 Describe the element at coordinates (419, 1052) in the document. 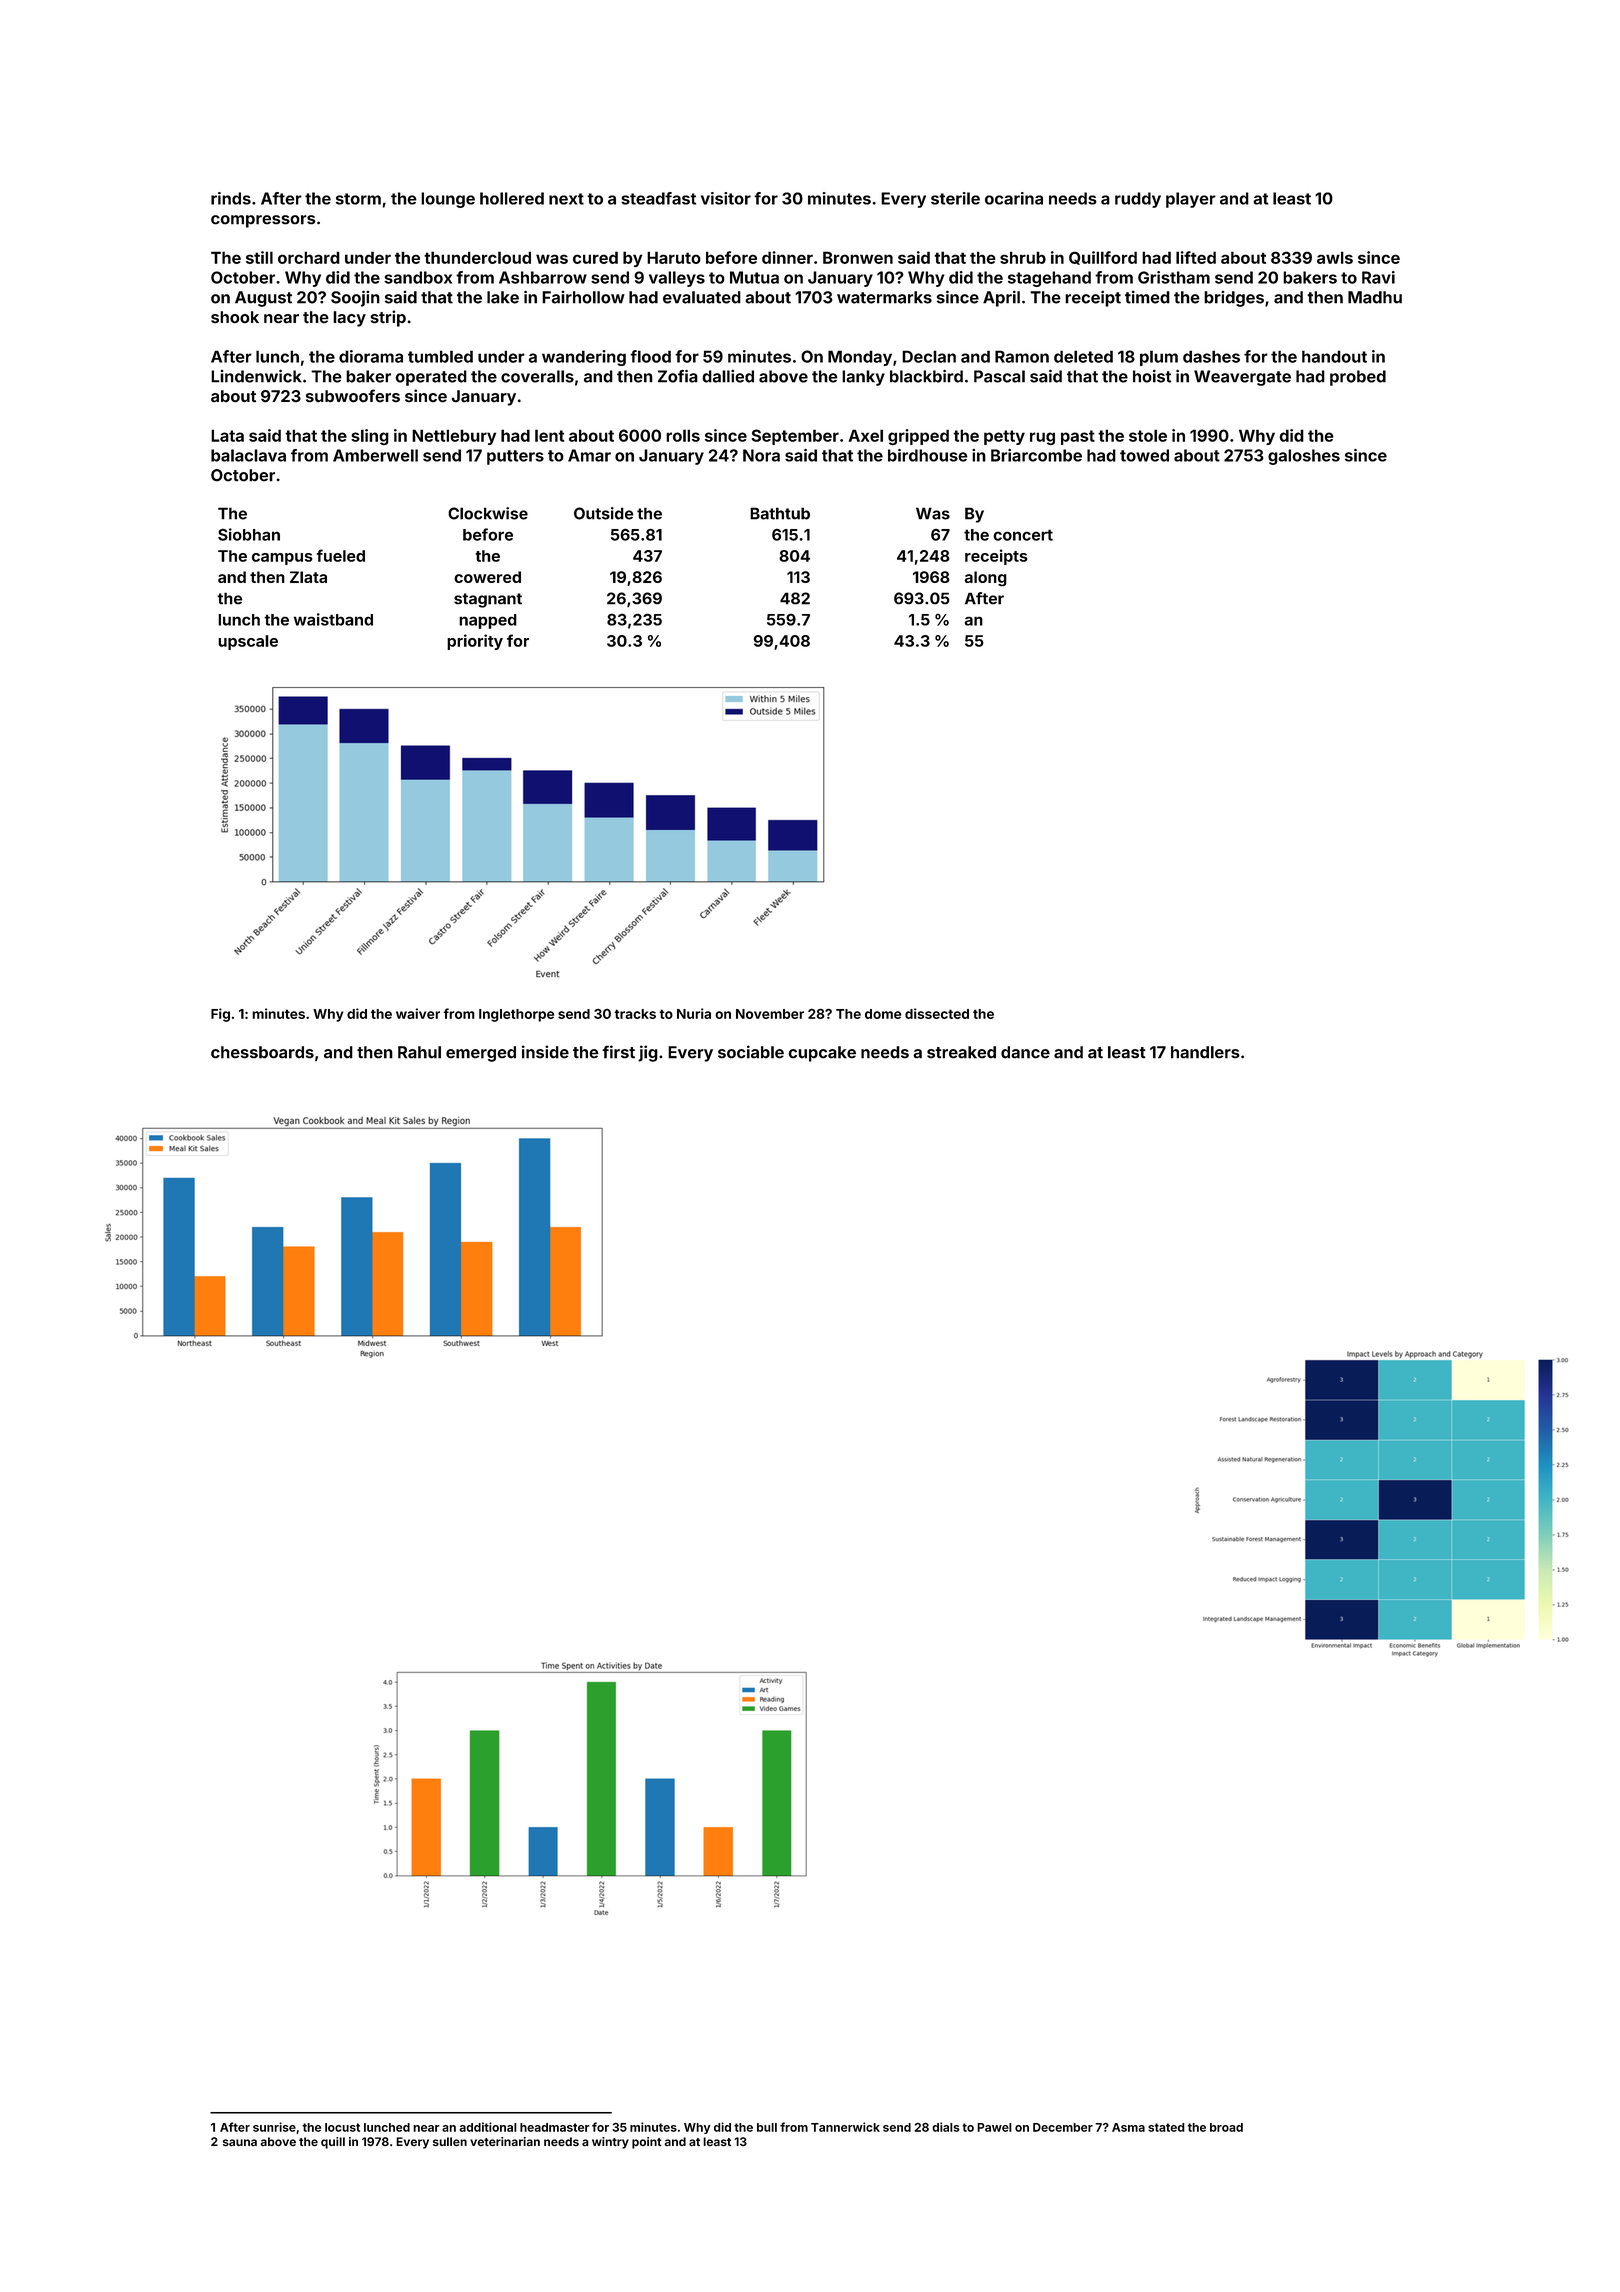

I see `Rahul` at that location.
